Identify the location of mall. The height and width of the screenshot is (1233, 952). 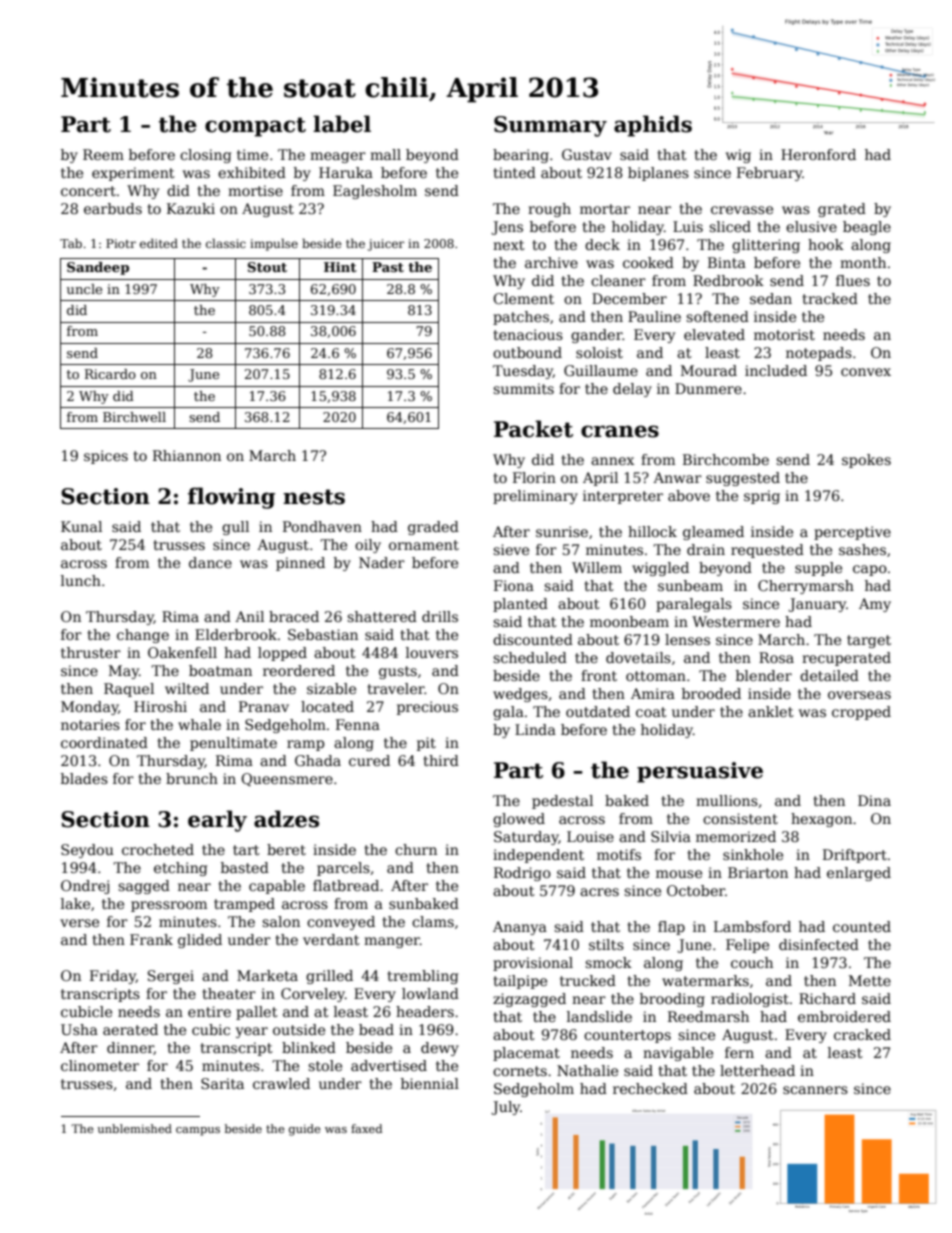
(385, 154).
